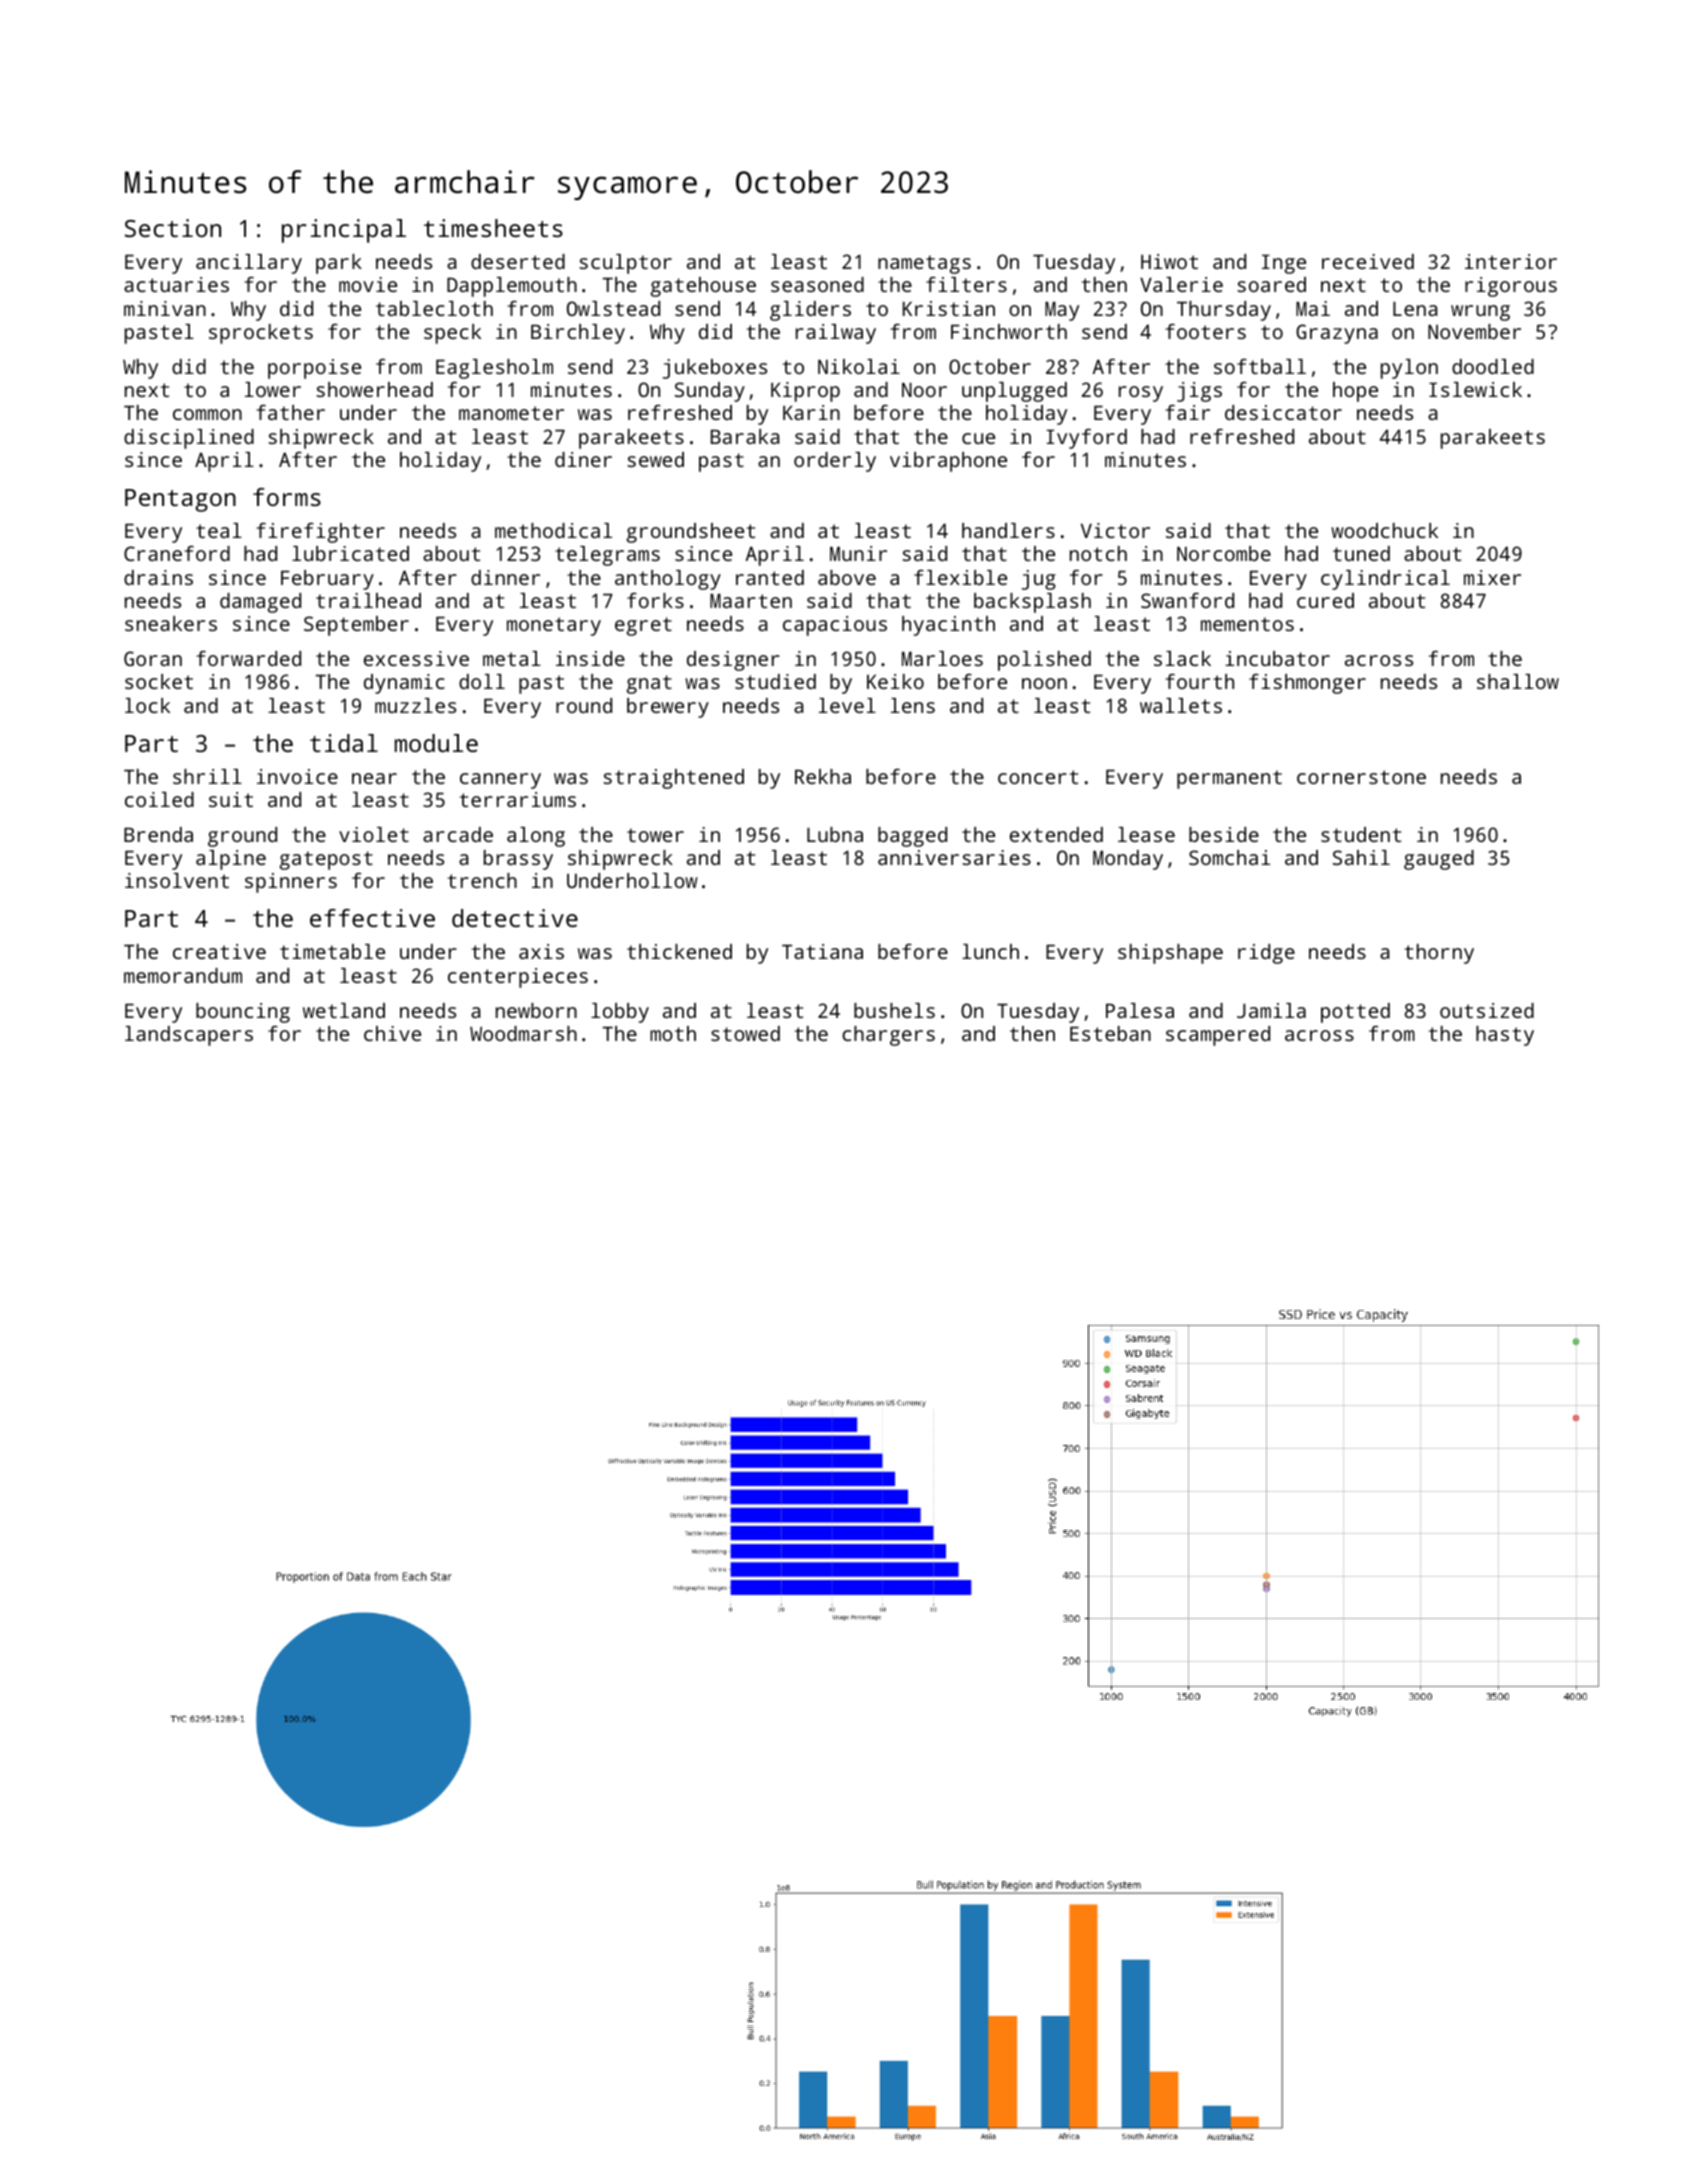 The width and height of the image is (1683, 2178). Describe the element at coordinates (1361, 777) in the image. I see `cornerstone` at that location.
